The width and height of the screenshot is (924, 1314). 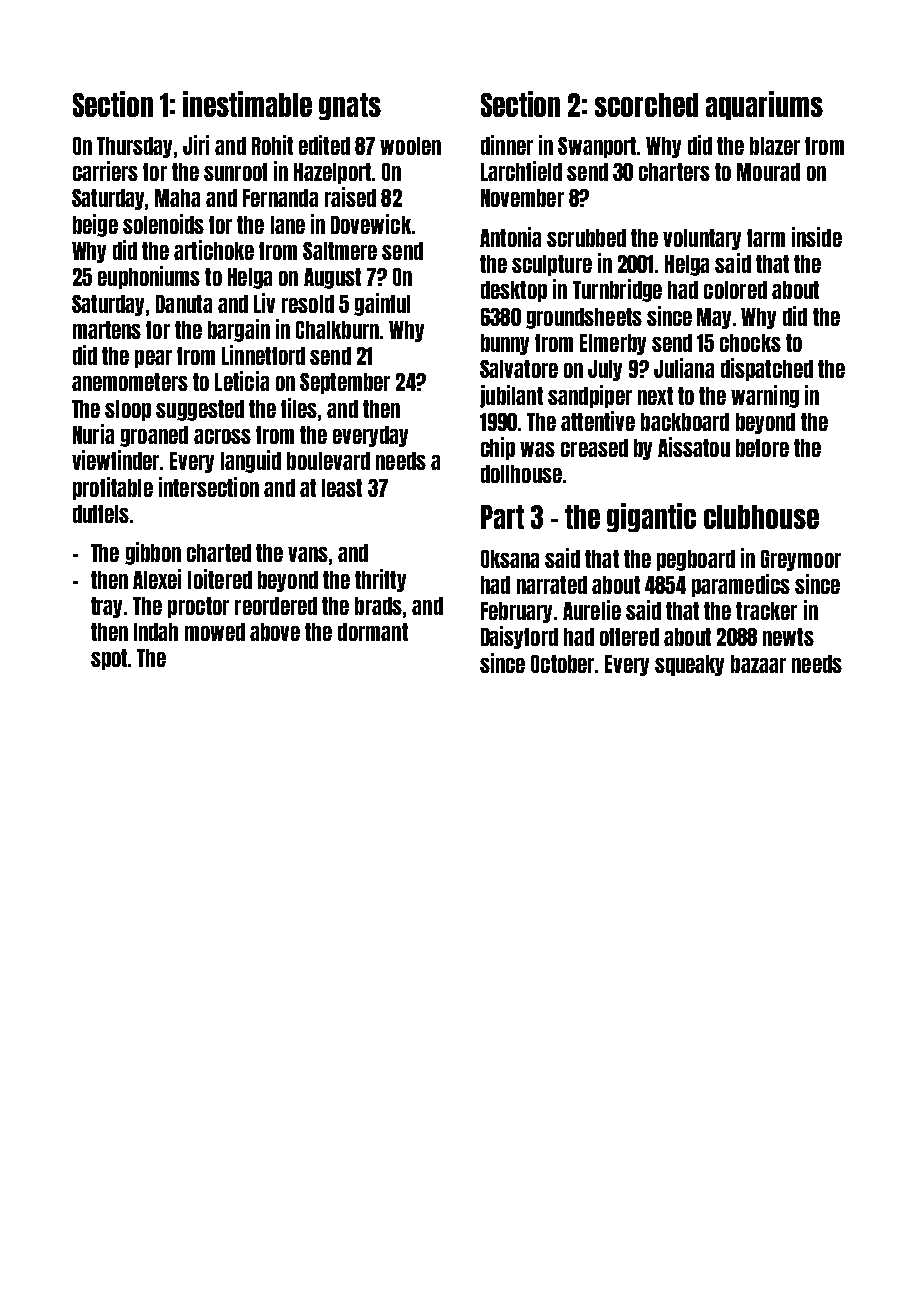 I want to click on Thursday, so click(x=134, y=147).
